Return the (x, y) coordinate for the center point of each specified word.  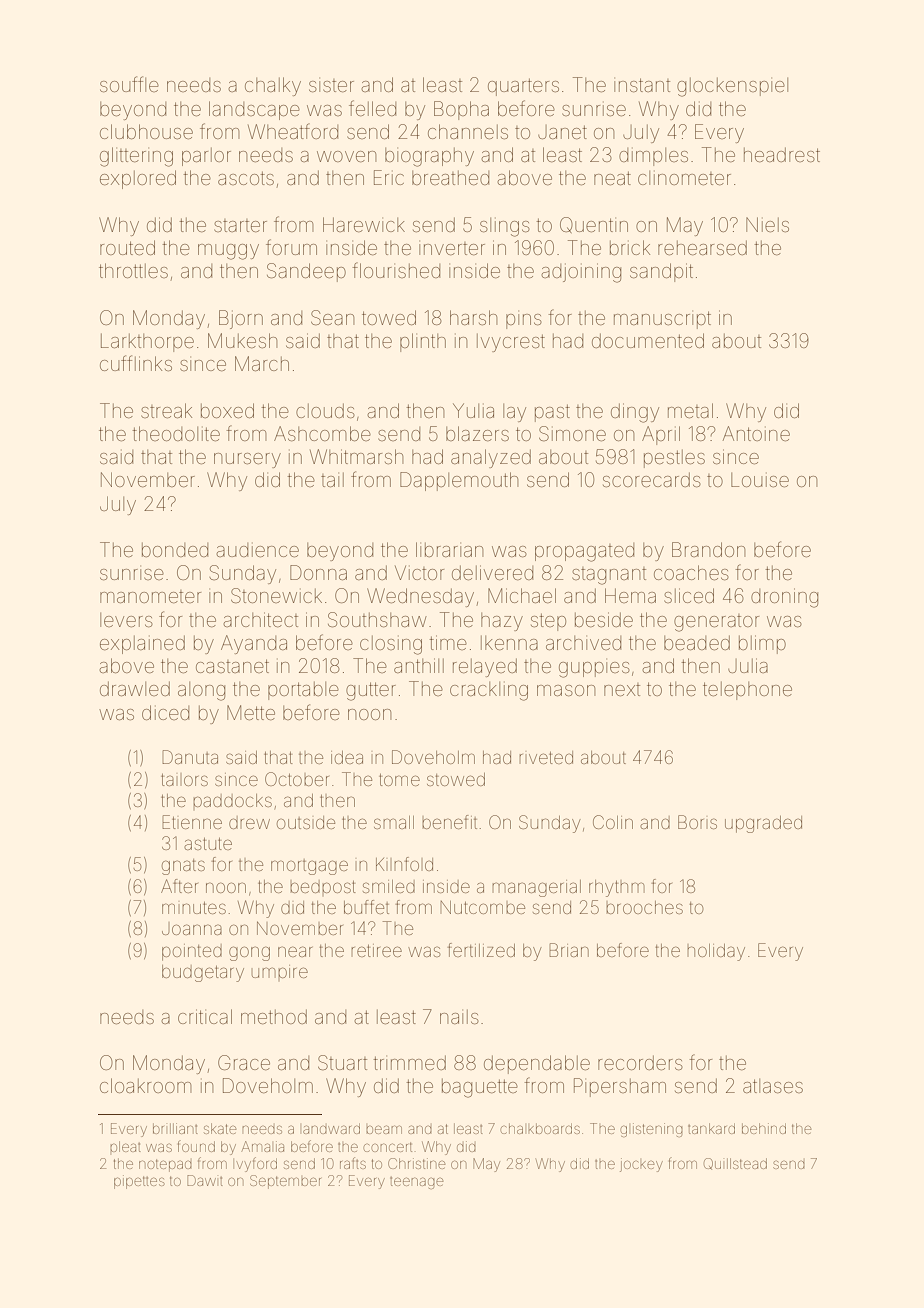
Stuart (342, 1062)
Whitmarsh (356, 456)
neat (612, 178)
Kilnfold (404, 864)
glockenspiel (732, 87)
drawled (135, 688)
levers (126, 620)
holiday (716, 952)
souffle (129, 84)
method (274, 1016)
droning (784, 598)
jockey (641, 1165)
